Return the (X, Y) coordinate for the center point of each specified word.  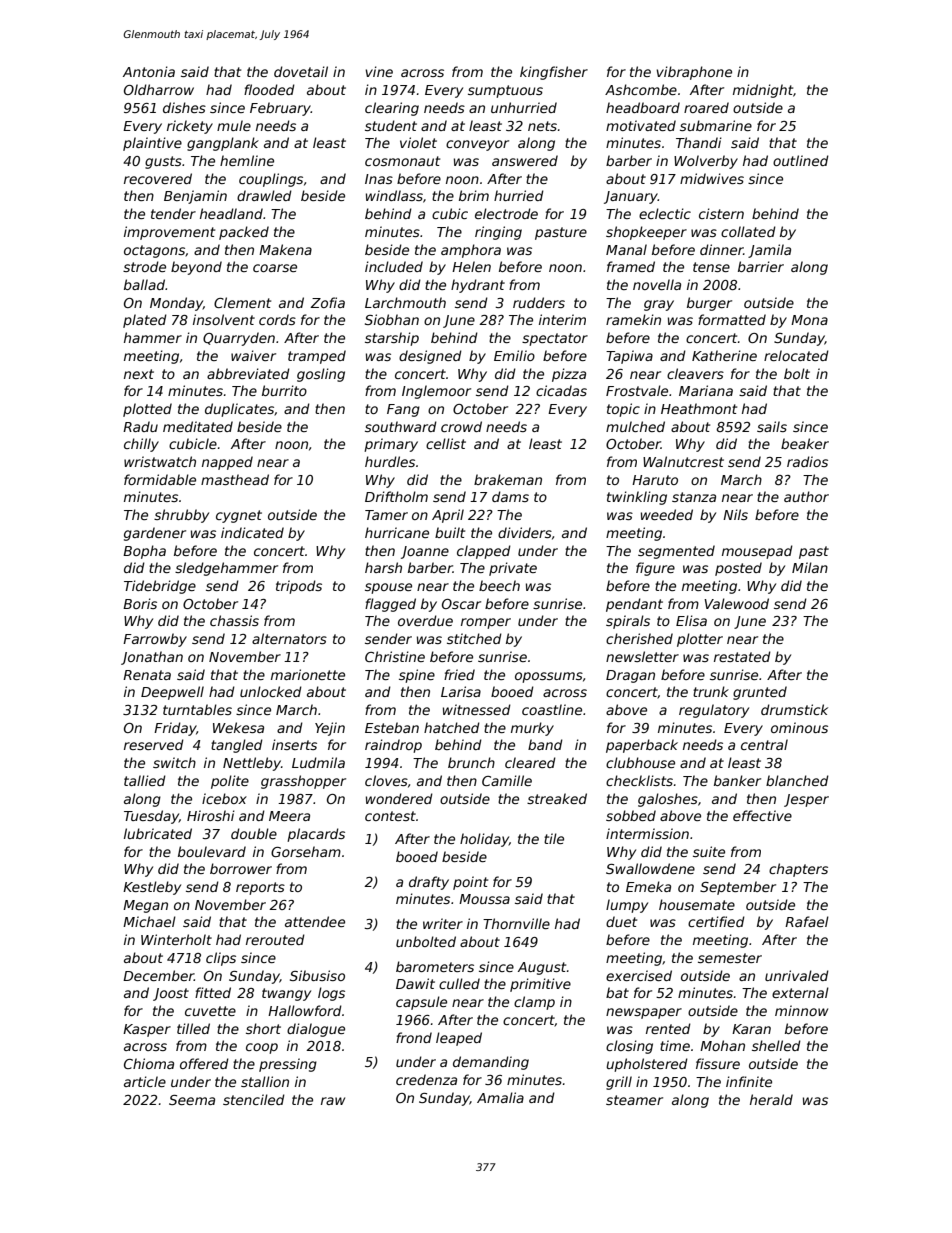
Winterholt (176, 939)
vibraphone (694, 73)
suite (709, 851)
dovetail (301, 71)
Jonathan (152, 658)
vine (379, 71)
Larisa (461, 691)
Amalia (500, 1097)
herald (771, 1099)
